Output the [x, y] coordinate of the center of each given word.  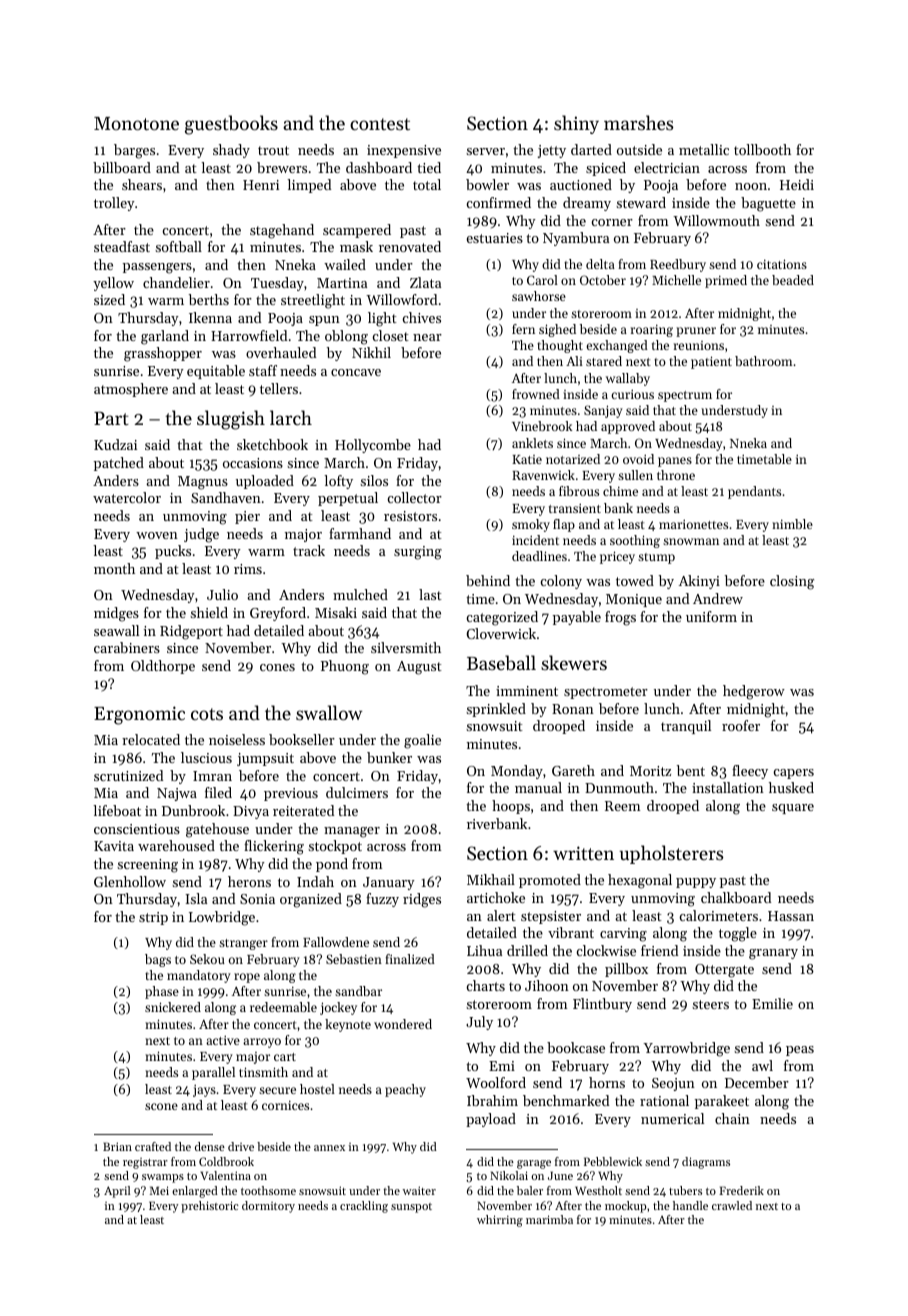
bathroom [763, 361]
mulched [360, 594]
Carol [542, 280]
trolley [114, 204]
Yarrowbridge [686, 1049]
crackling [364, 1207]
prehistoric [210, 1207]
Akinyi [699, 582]
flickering [274, 847]
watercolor [127, 497]
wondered [403, 1024]
